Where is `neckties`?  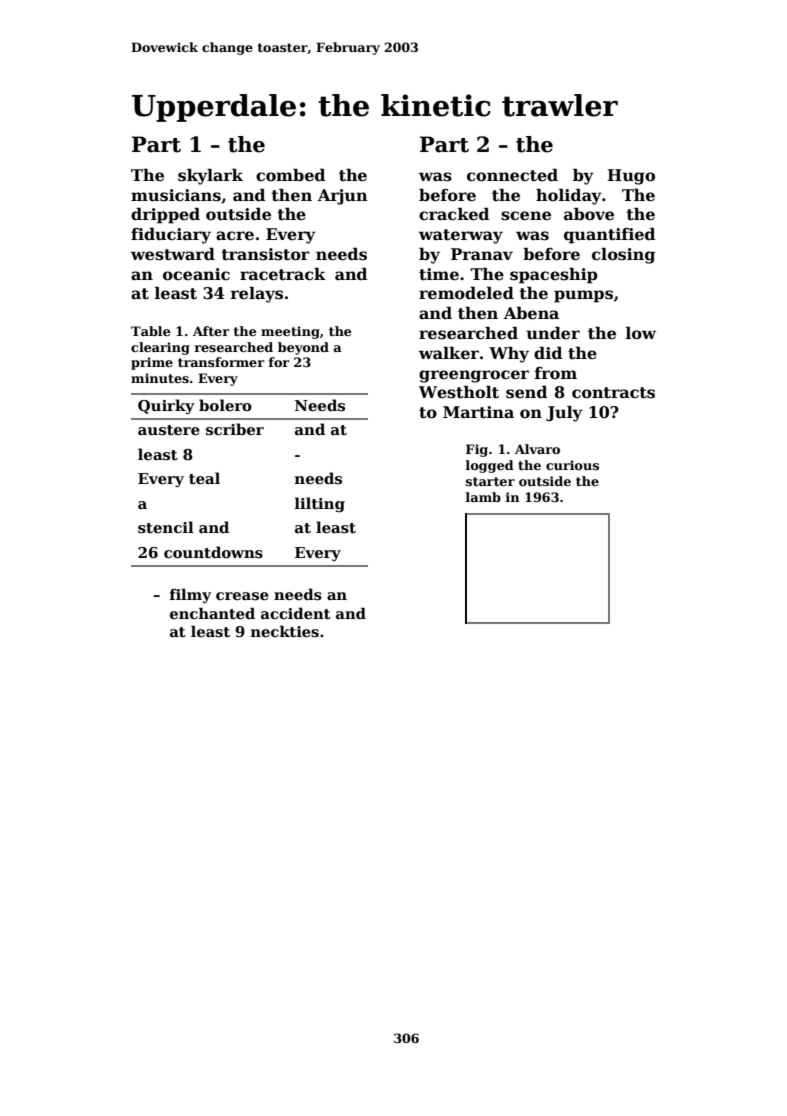 neckties is located at coordinates (285, 631).
